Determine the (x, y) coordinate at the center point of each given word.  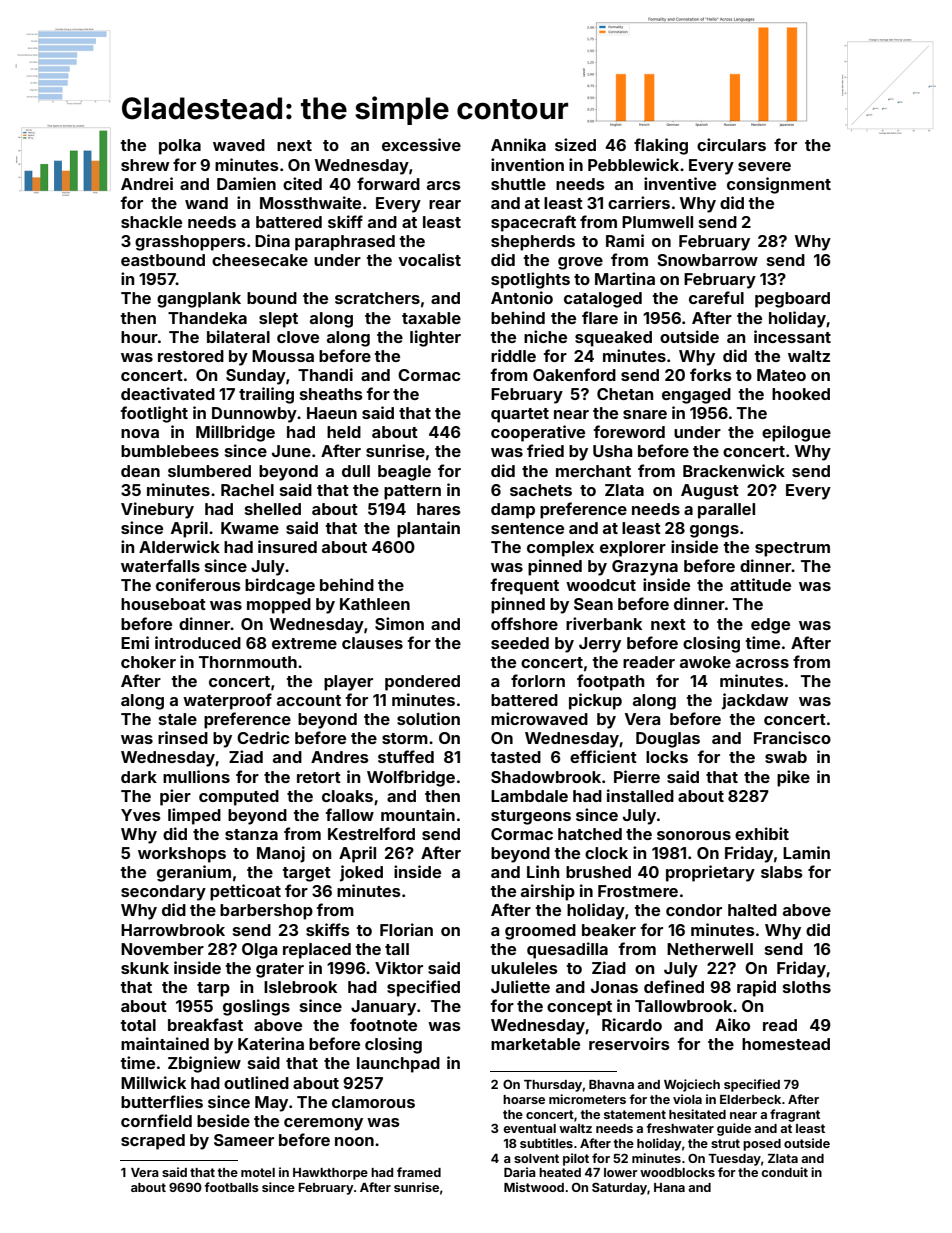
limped (194, 816)
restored (191, 356)
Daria (520, 1172)
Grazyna (645, 568)
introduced (198, 642)
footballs (231, 1187)
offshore (524, 623)
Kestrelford (371, 833)
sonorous (694, 835)
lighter (435, 338)
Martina (625, 278)
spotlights (530, 280)
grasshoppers (190, 243)
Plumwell (657, 222)
